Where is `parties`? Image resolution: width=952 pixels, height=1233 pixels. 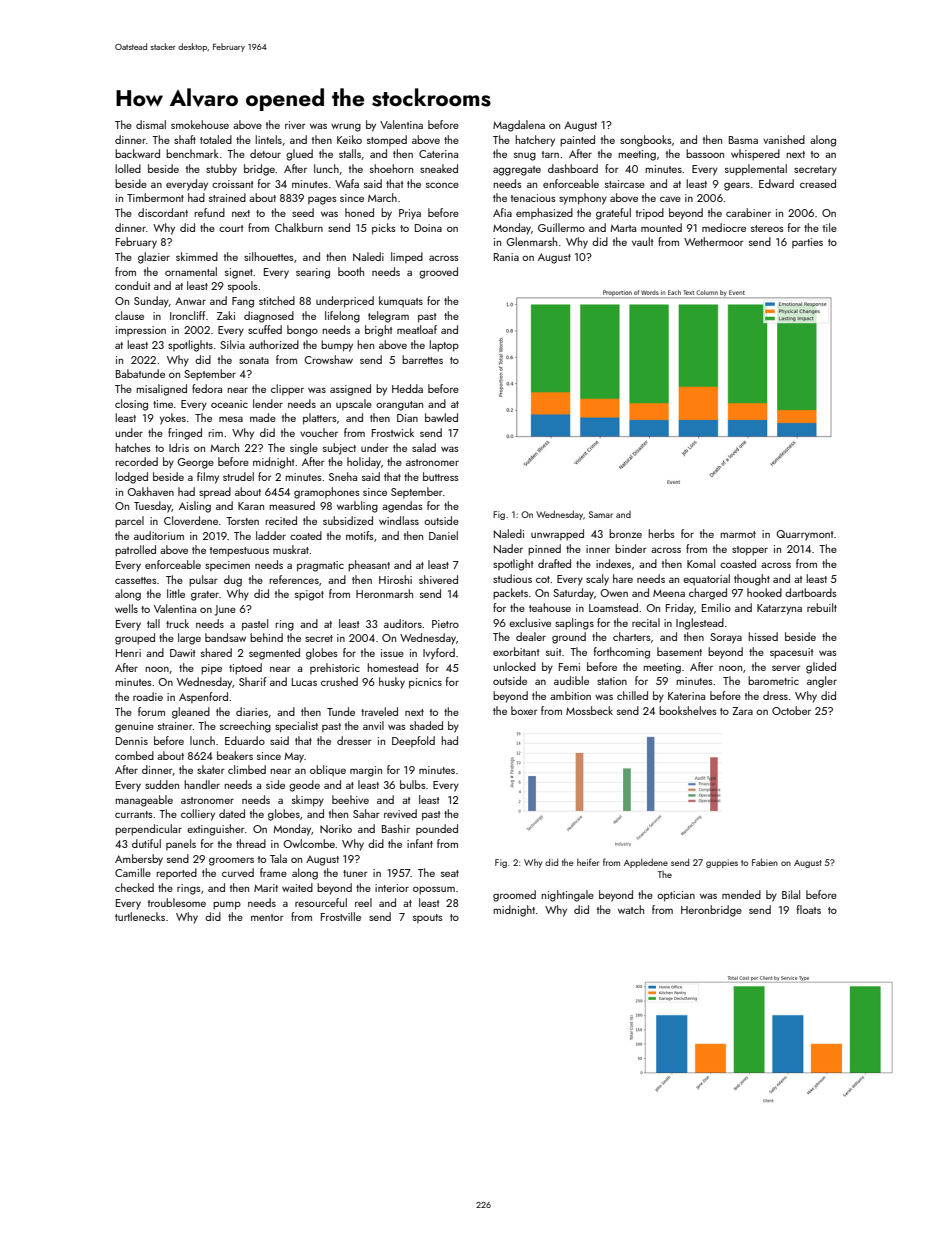
parties is located at coordinates (807, 243).
